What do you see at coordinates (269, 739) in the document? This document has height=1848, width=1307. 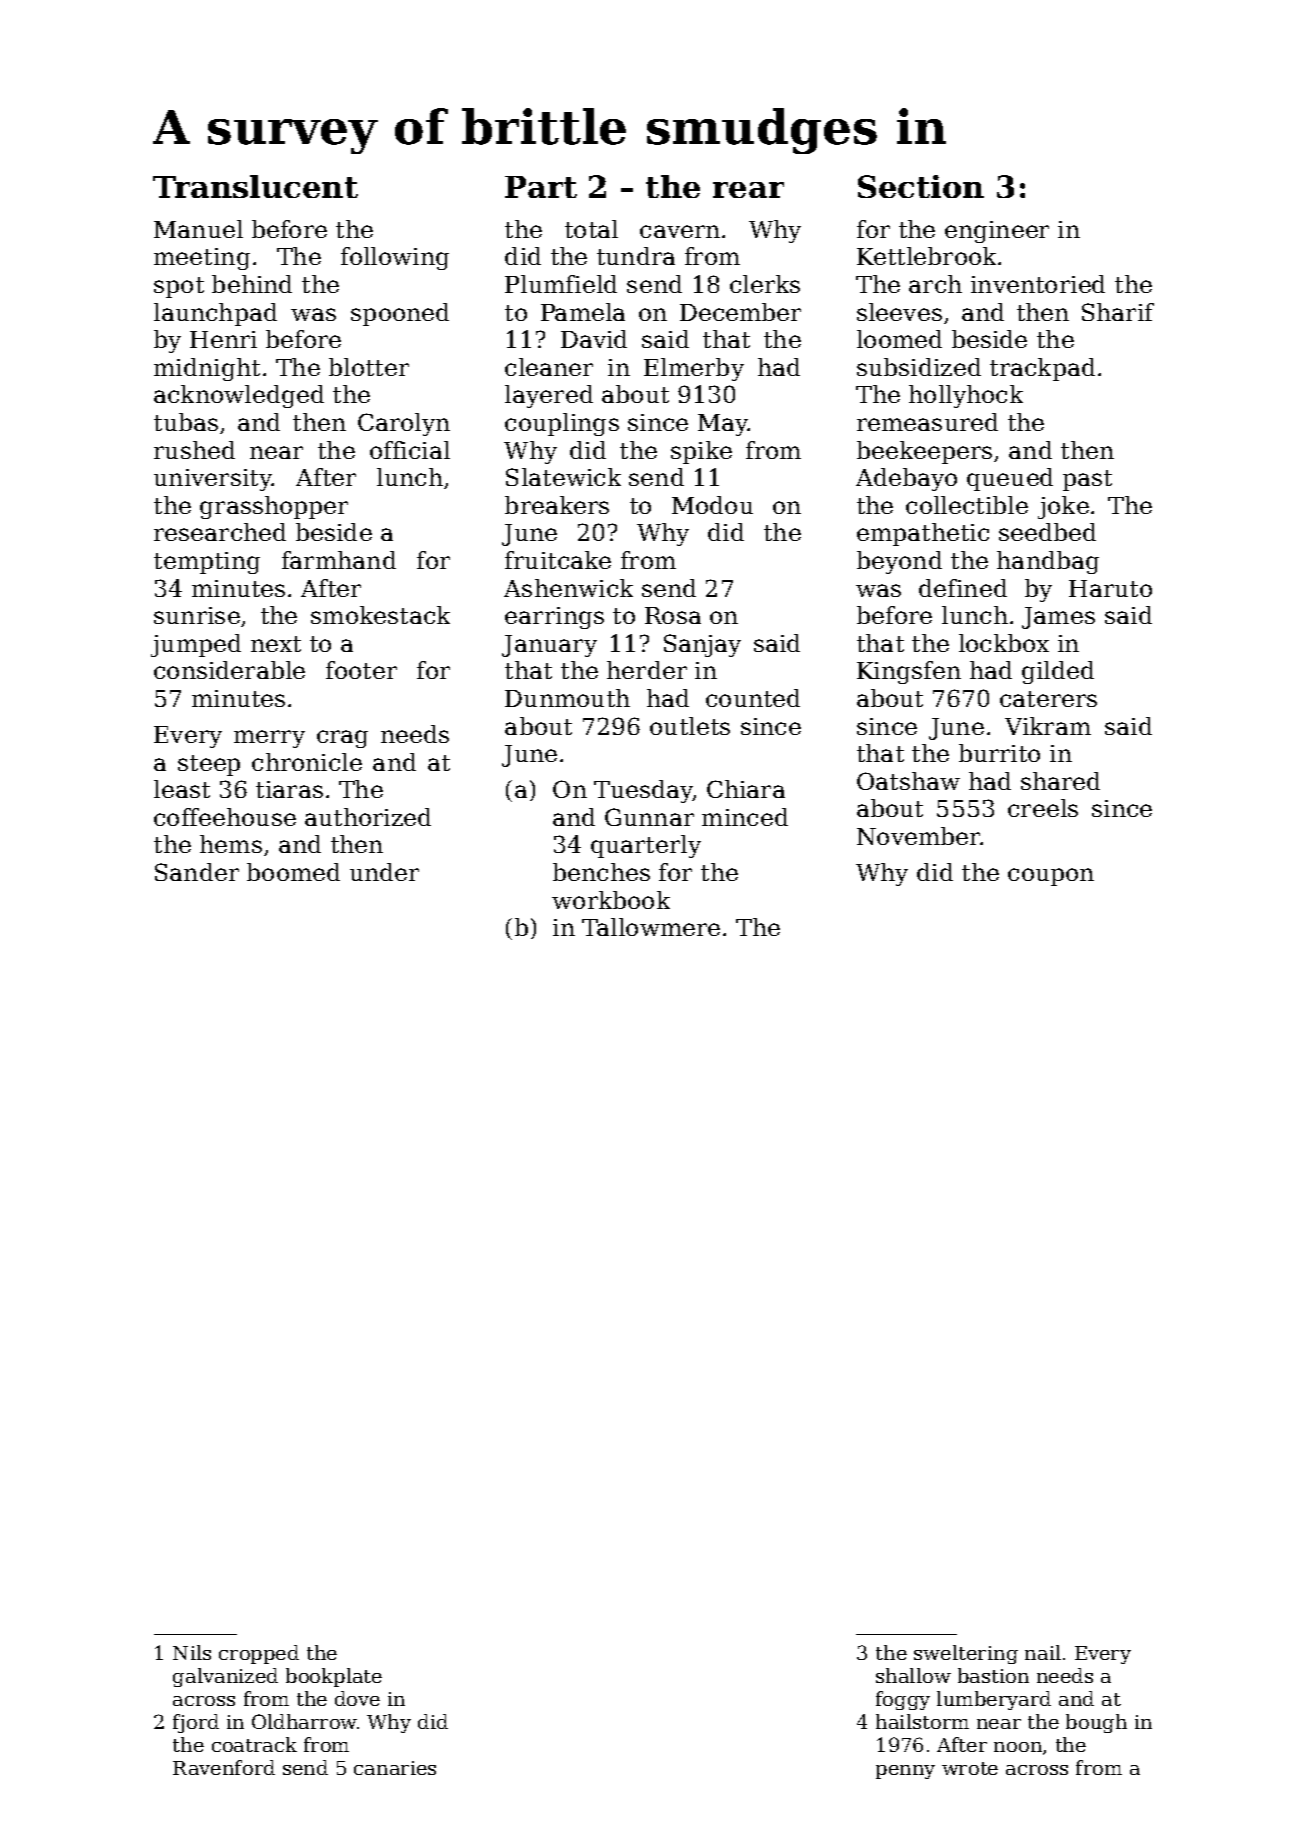 I see `merry` at bounding box center [269, 739].
